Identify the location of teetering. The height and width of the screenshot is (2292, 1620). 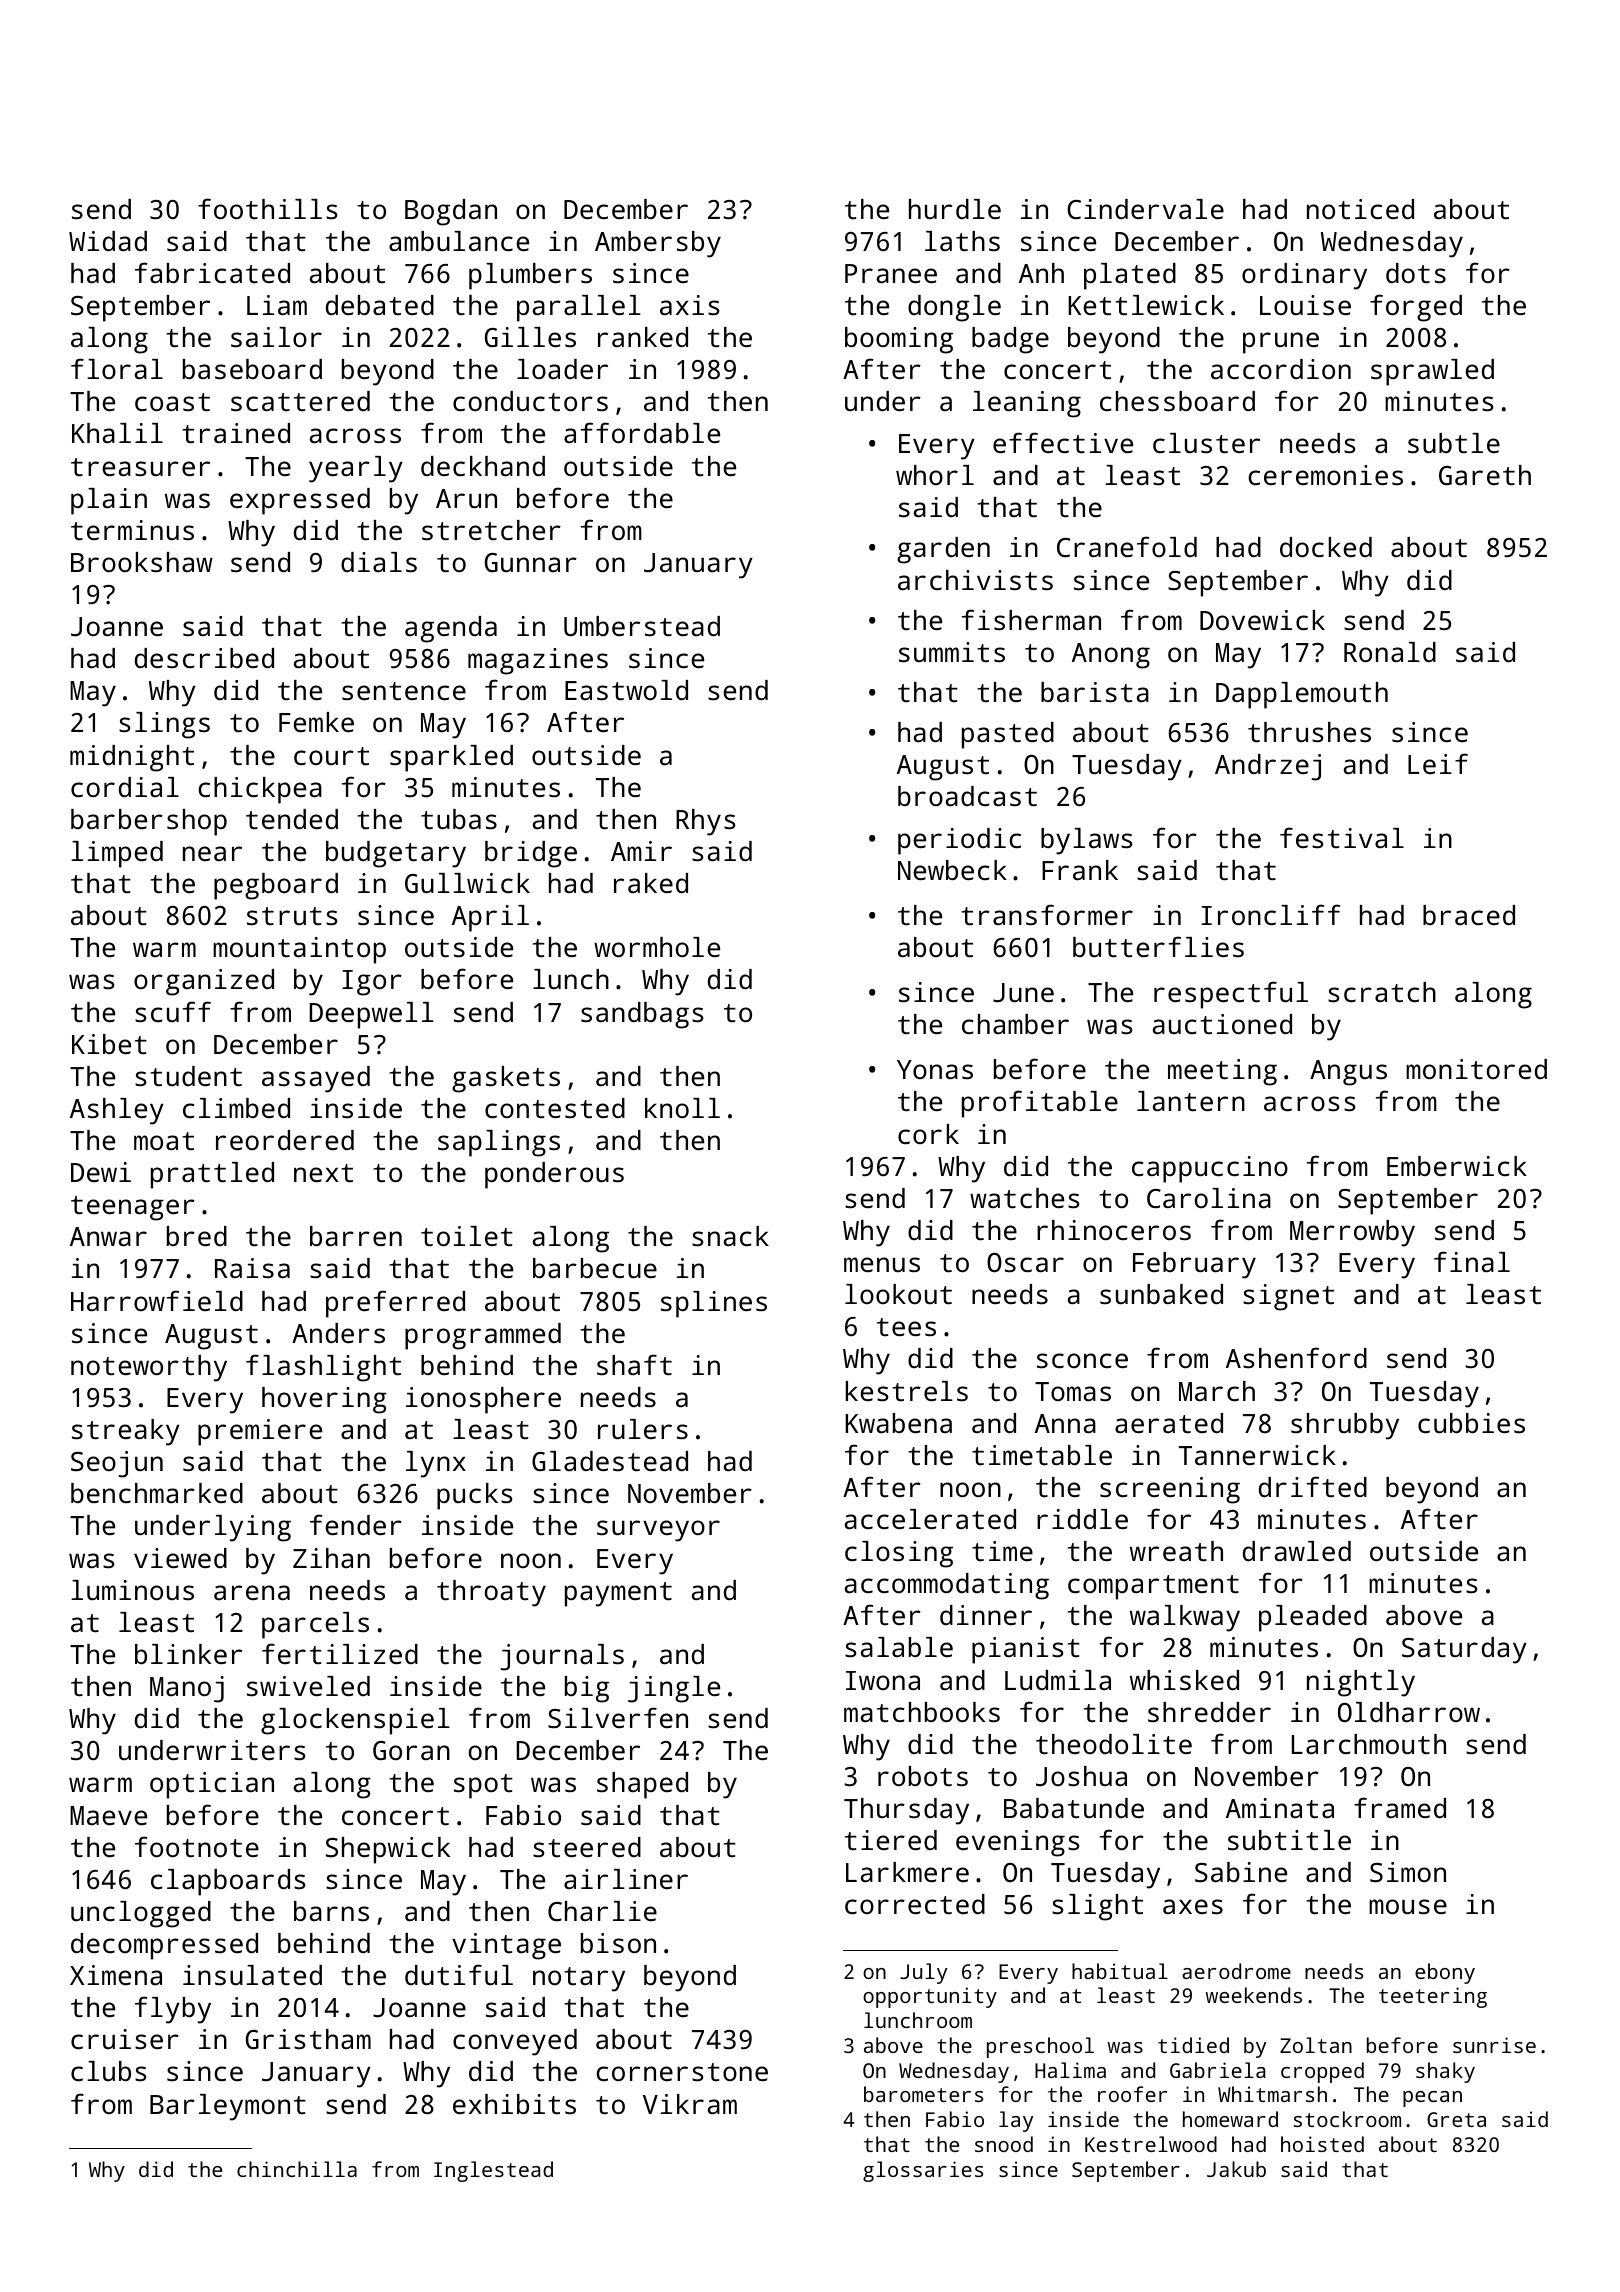
(1433, 1997).
